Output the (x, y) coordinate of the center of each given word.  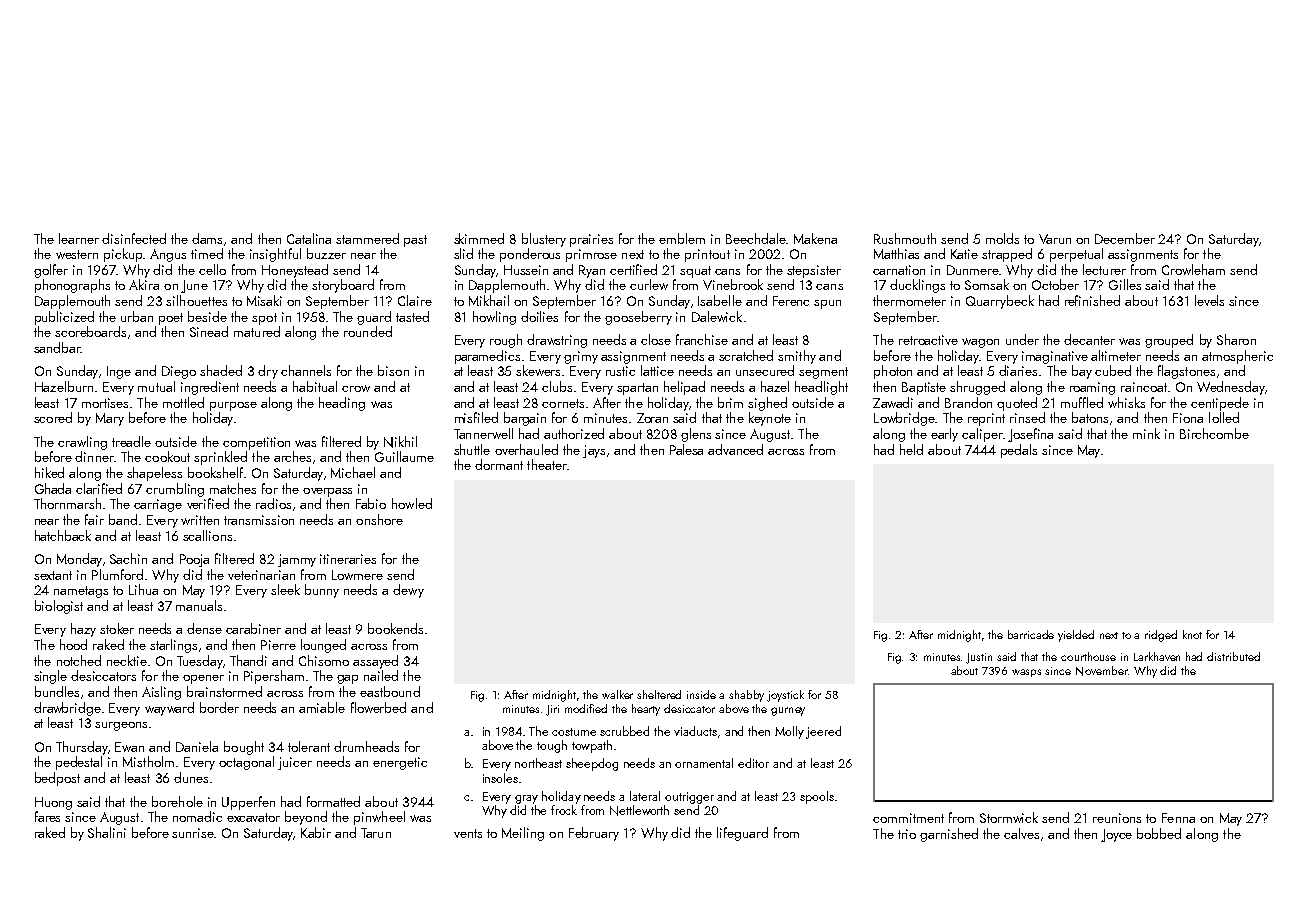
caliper (982, 435)
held (911, 449)
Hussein (526, 270)
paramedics (487, 357)
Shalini (107, 832)
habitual (315, 386)
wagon (980, 343)
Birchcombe (1214, 433)
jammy (297, 560)
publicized (64, 318)
